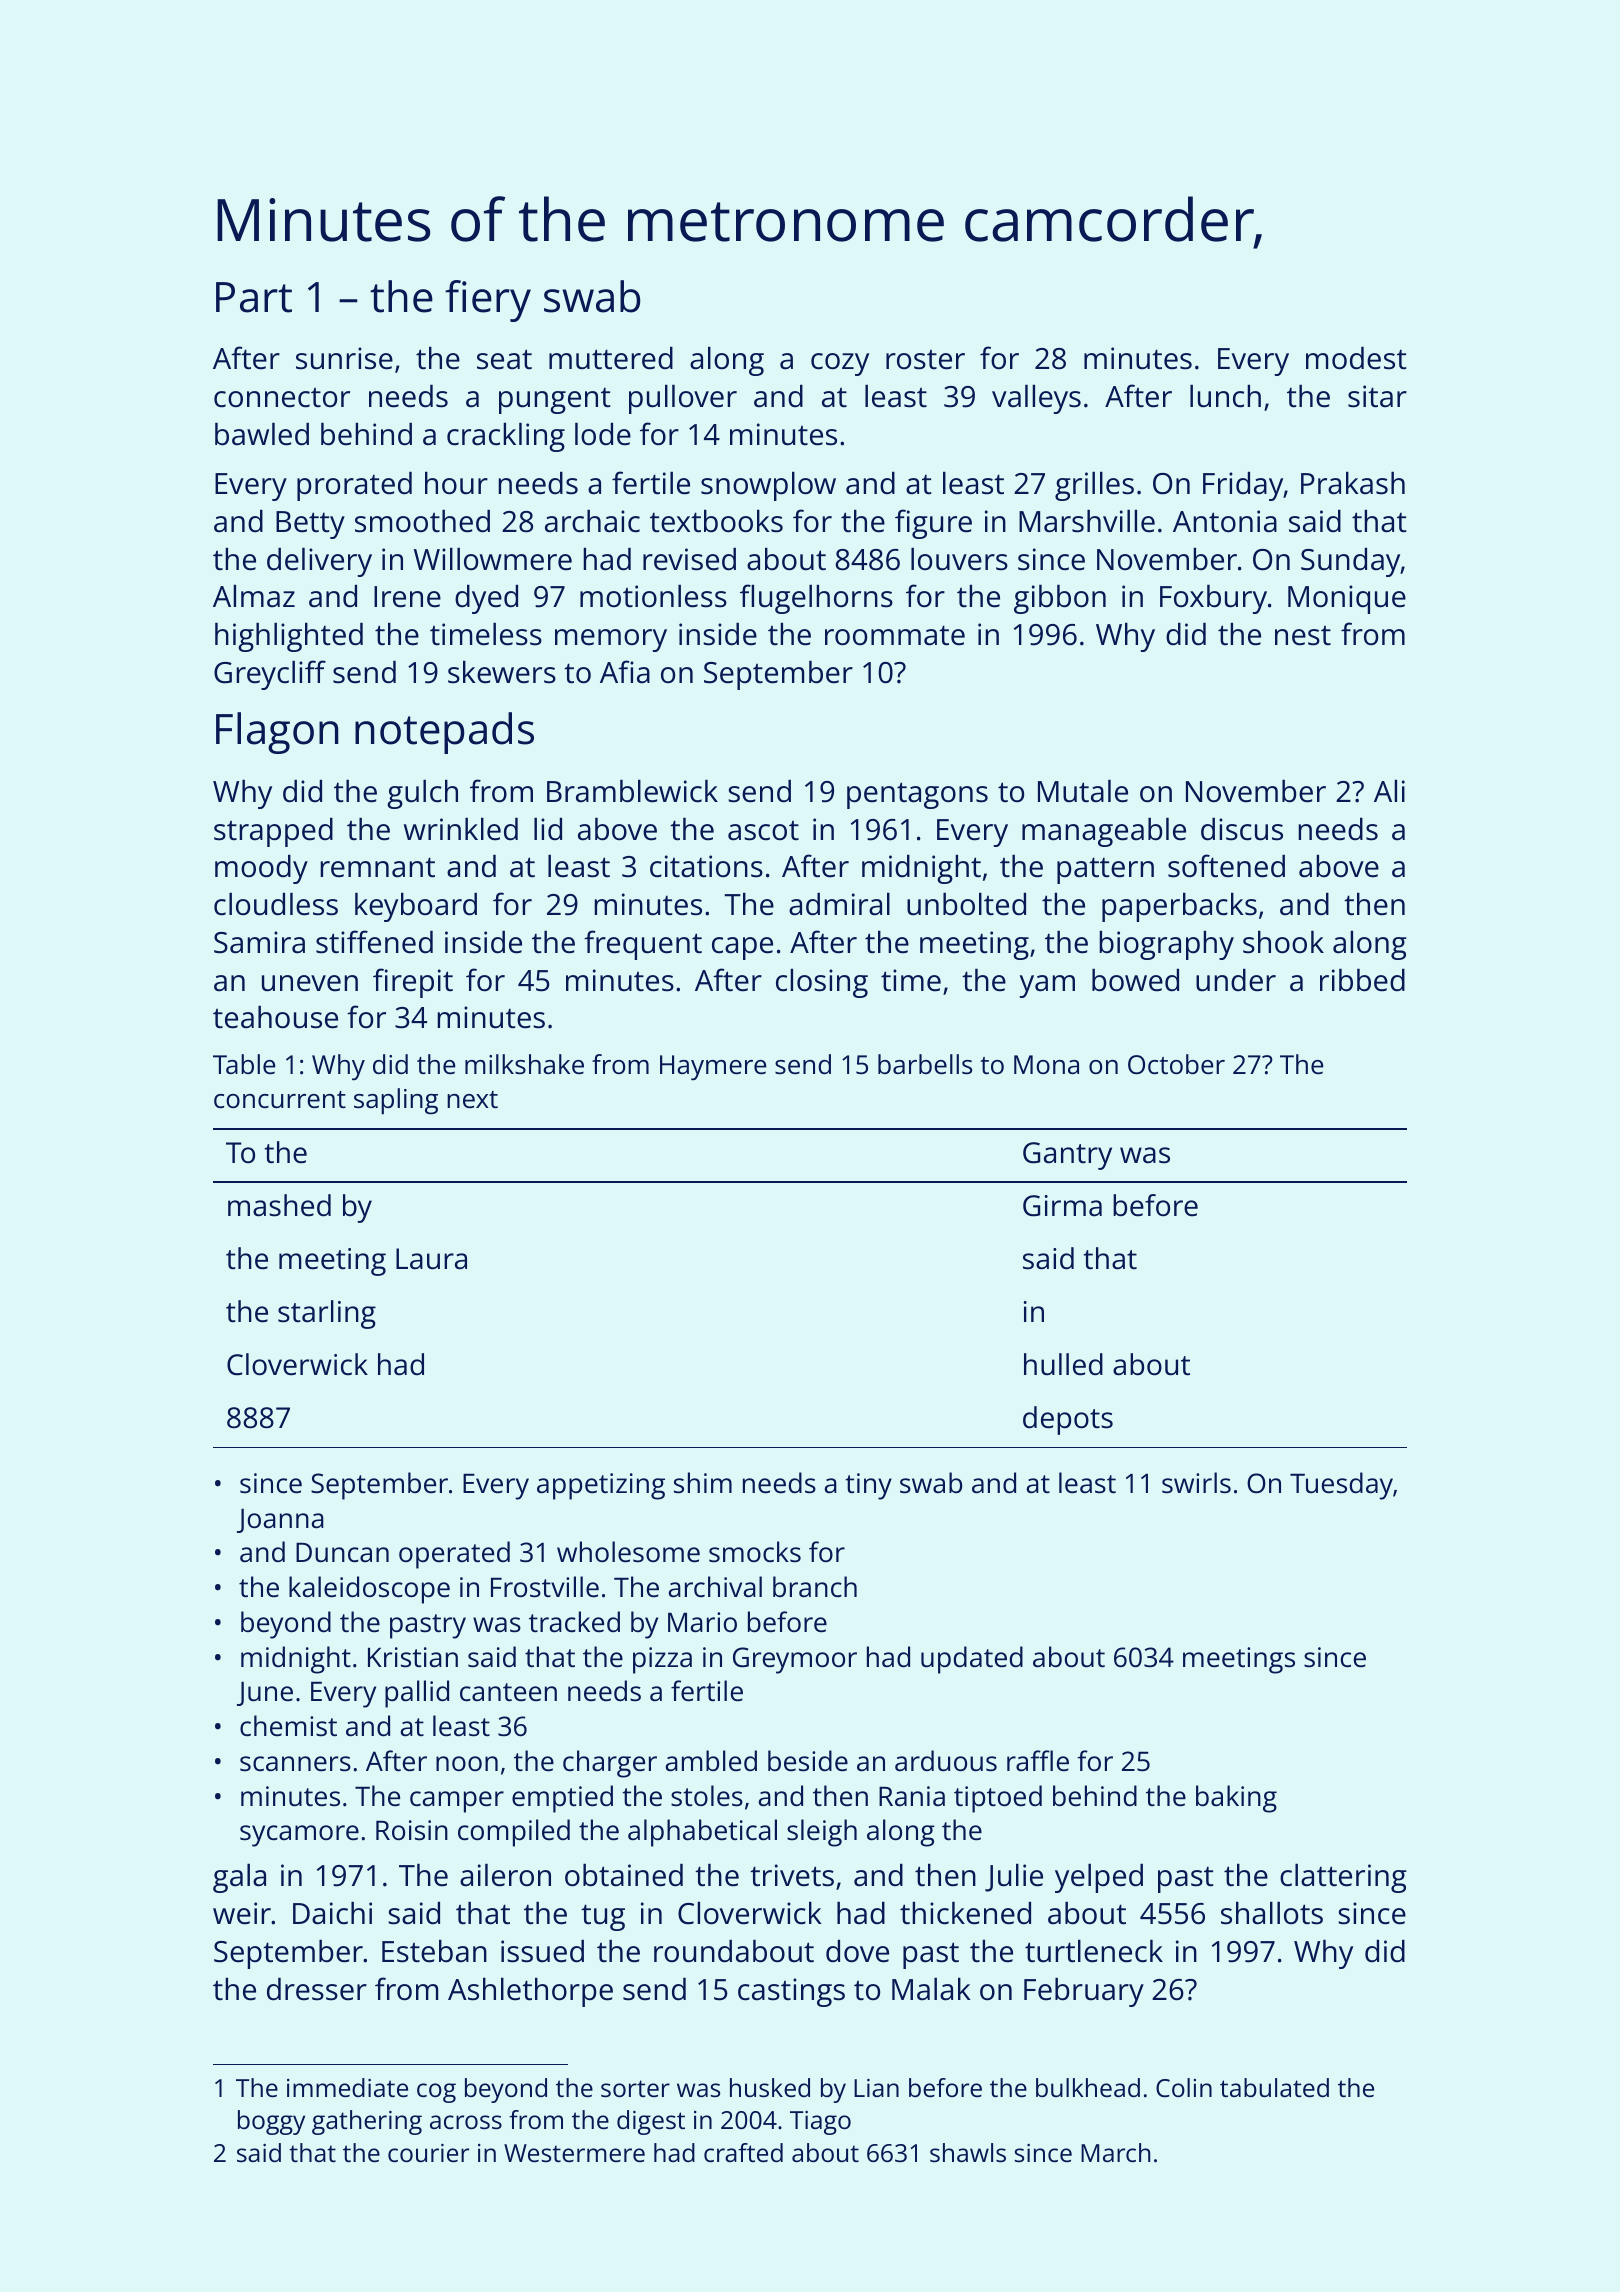 The image size is (1620, 2292). What do you see at coordinates (354, 486) in the screenshot?
I see `prorated` at bounding box center [354, 486].
